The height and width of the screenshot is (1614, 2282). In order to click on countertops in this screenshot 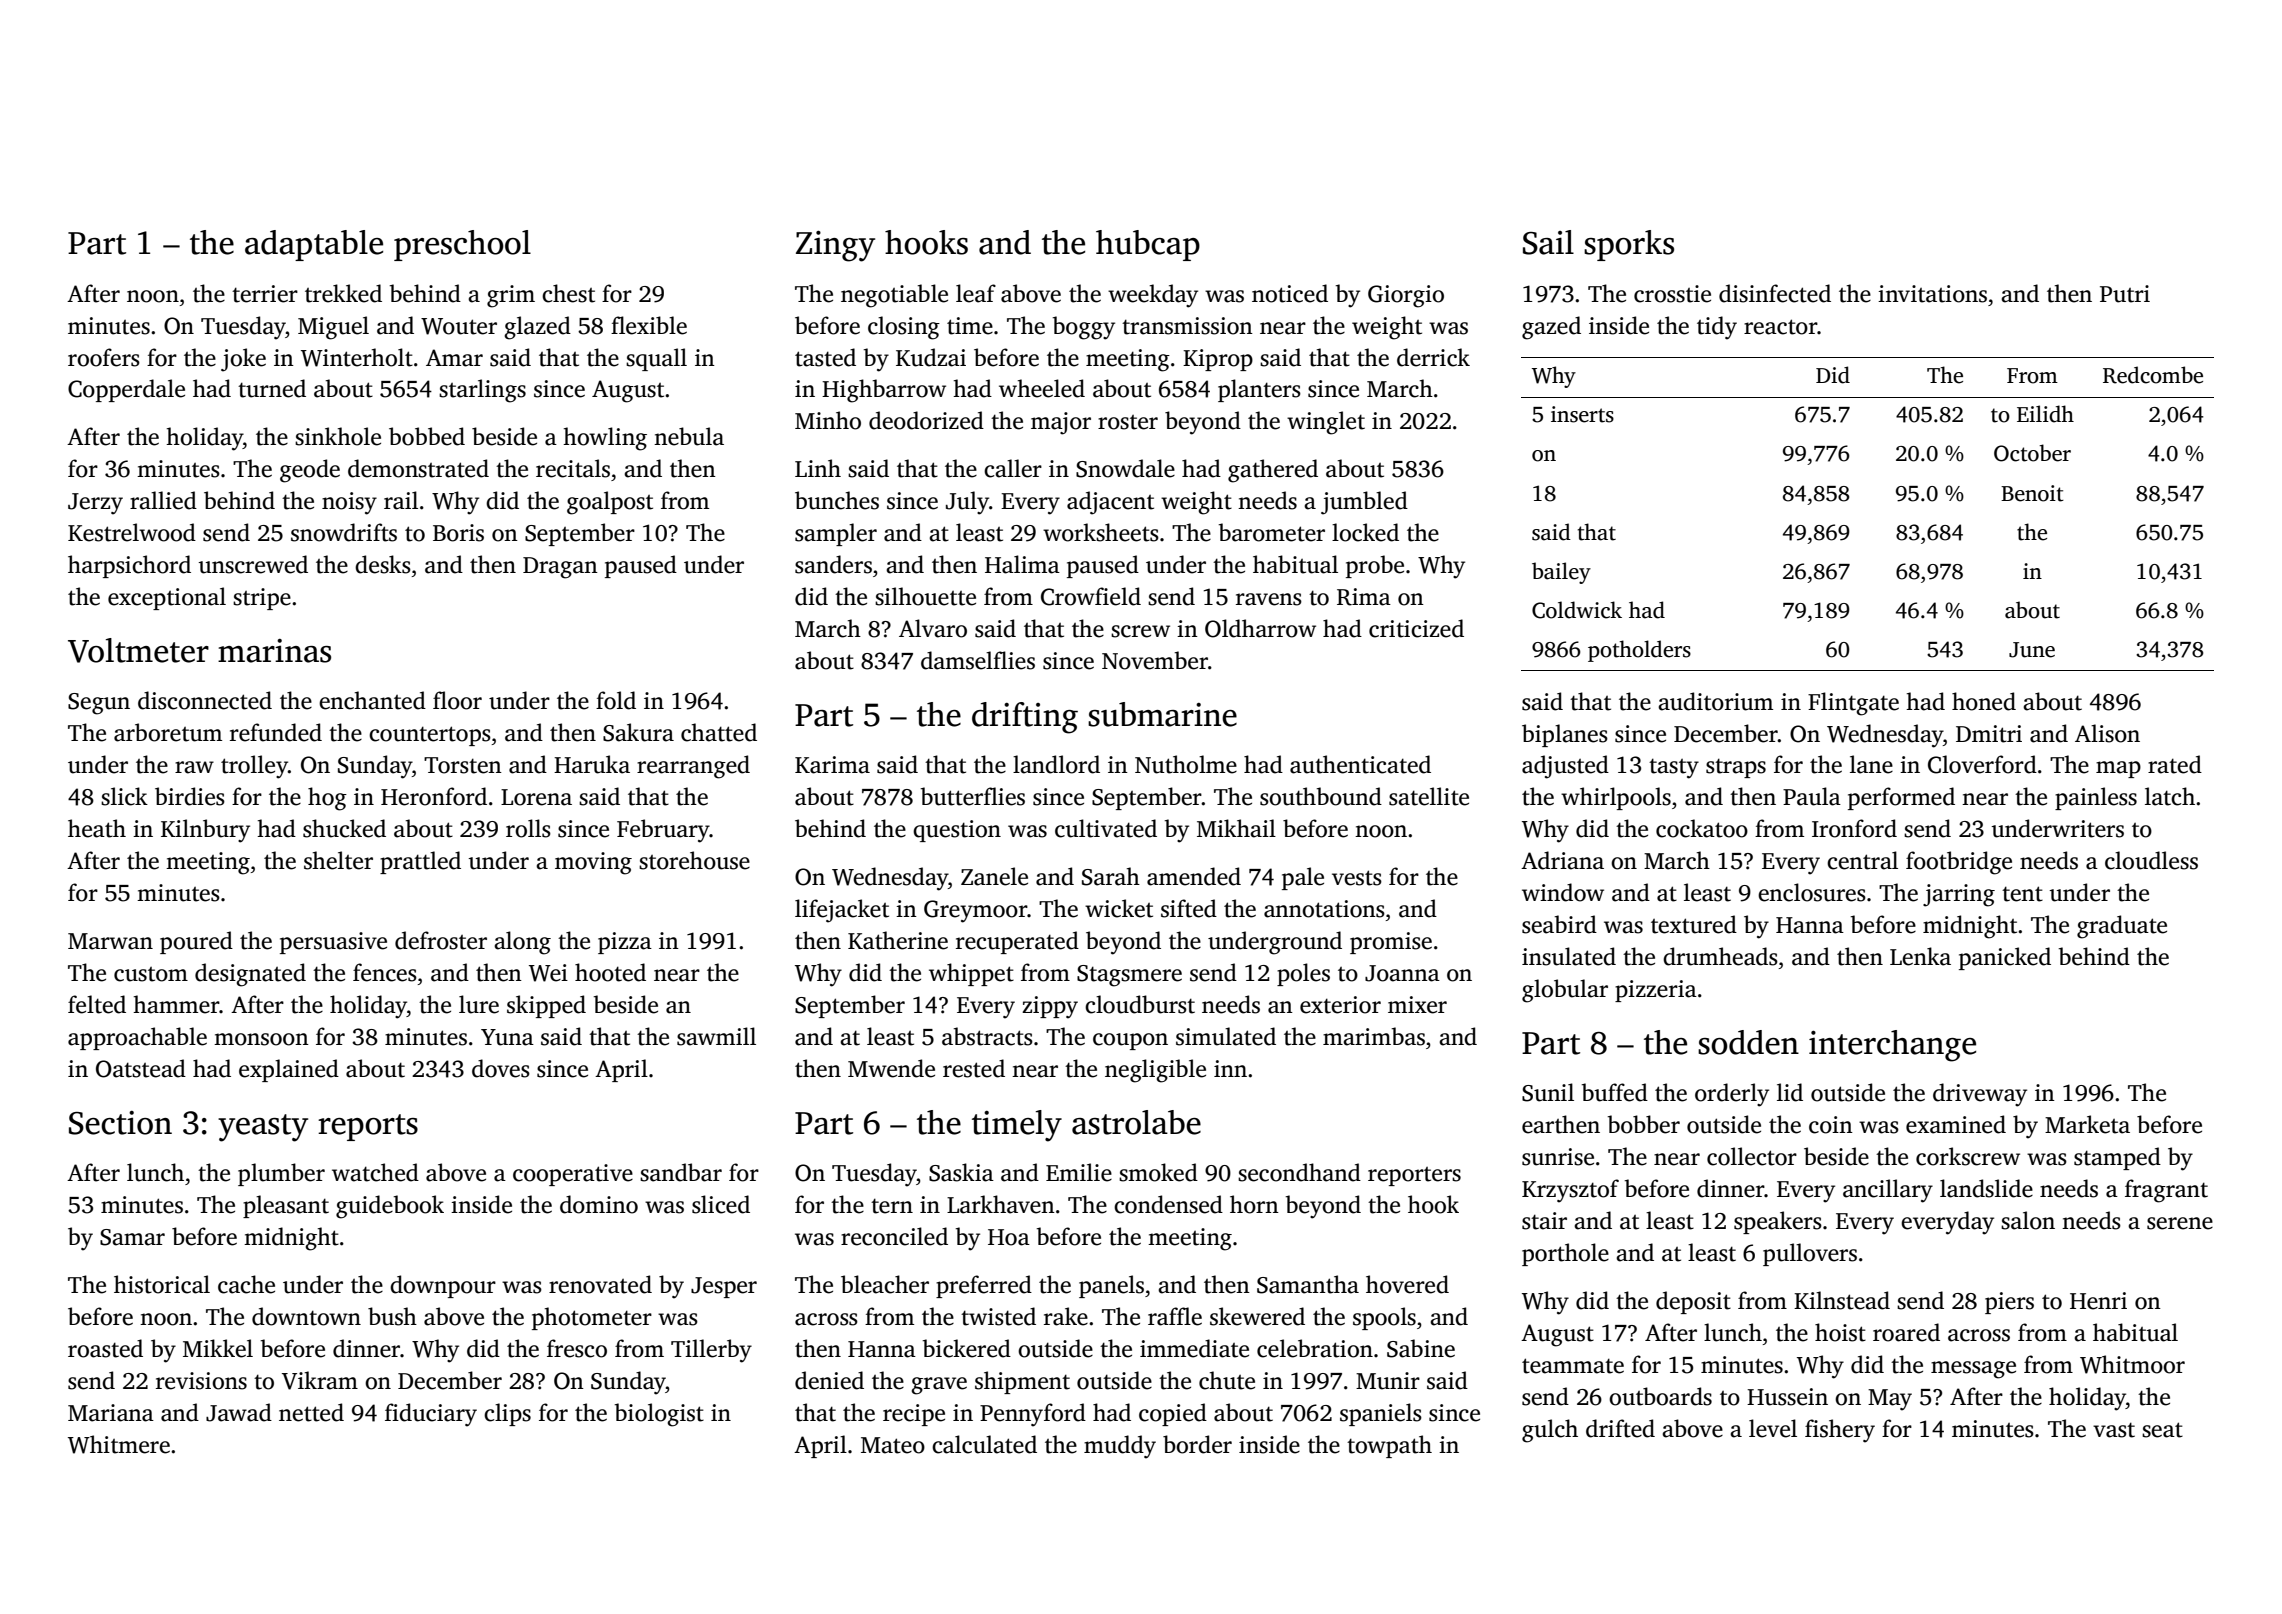, I will do `click(430, 736)`.
